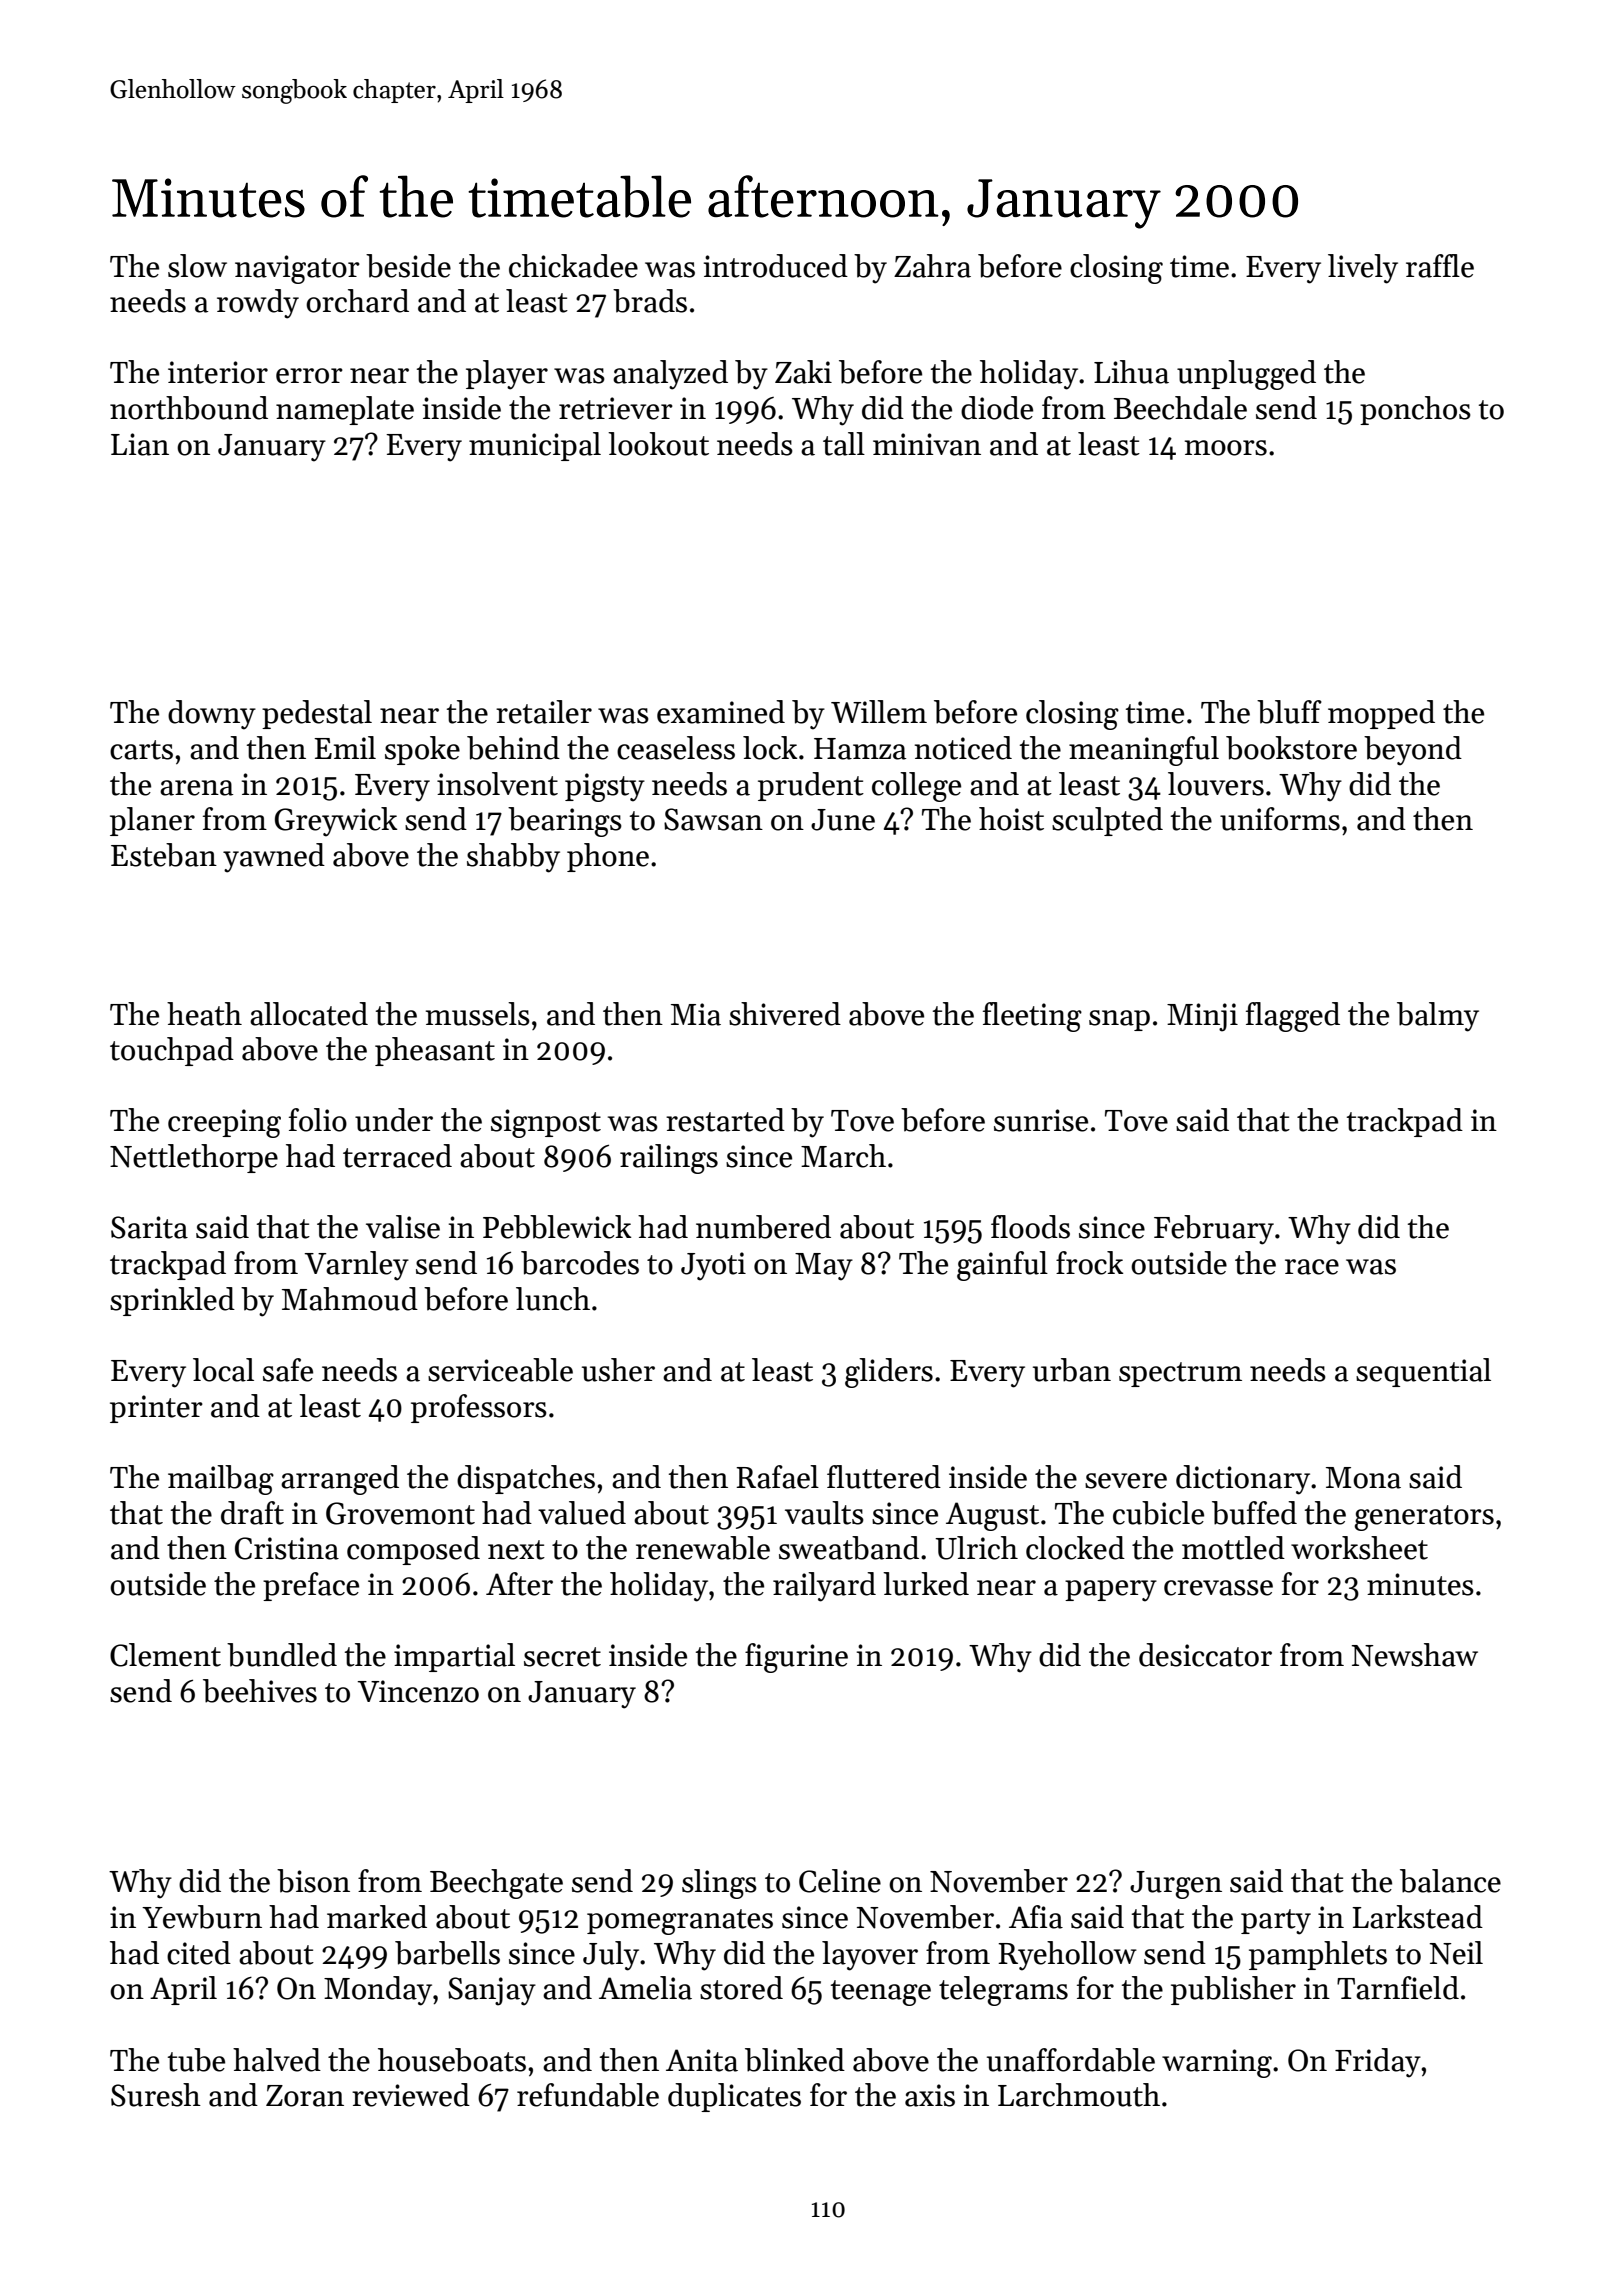 Image resolution: width=1620 pixels, height=2292 pixels. I want to click on duplicates, so click(734, 2097).
